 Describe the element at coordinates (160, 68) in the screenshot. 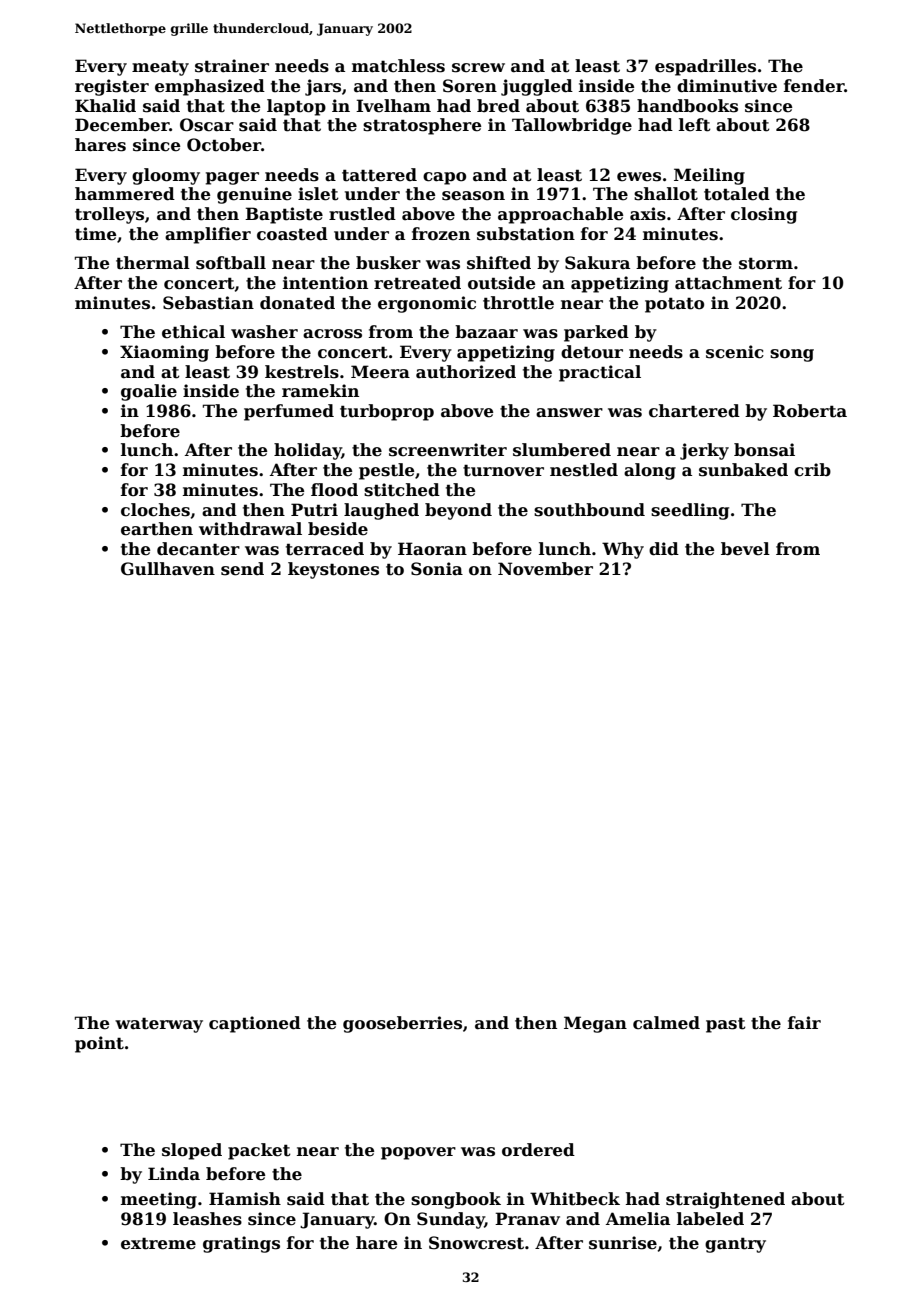

I see `meaty` at that location.
